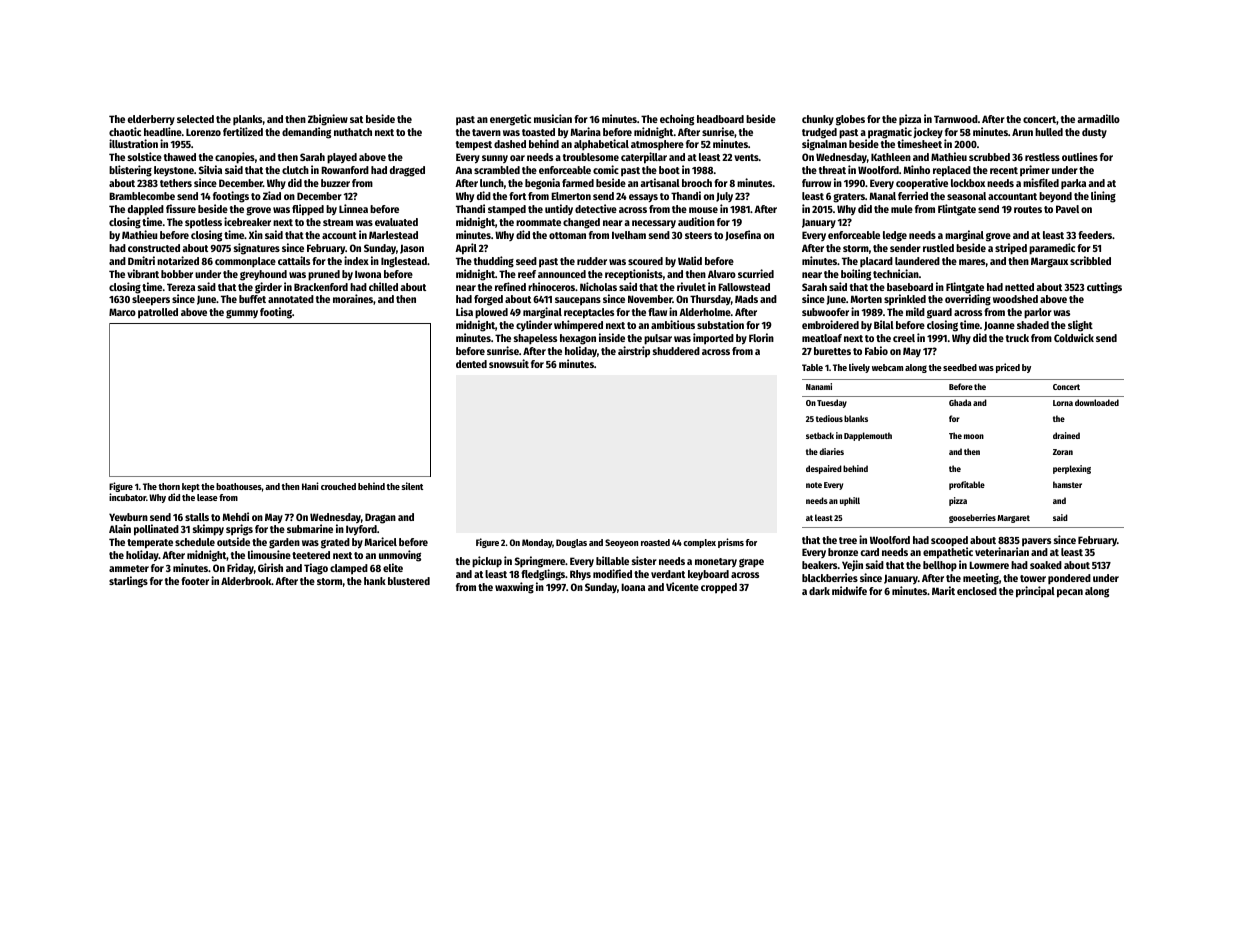  Describe the element at coordinates (553, 118) in the screenshot. I see `musician` at that location.
